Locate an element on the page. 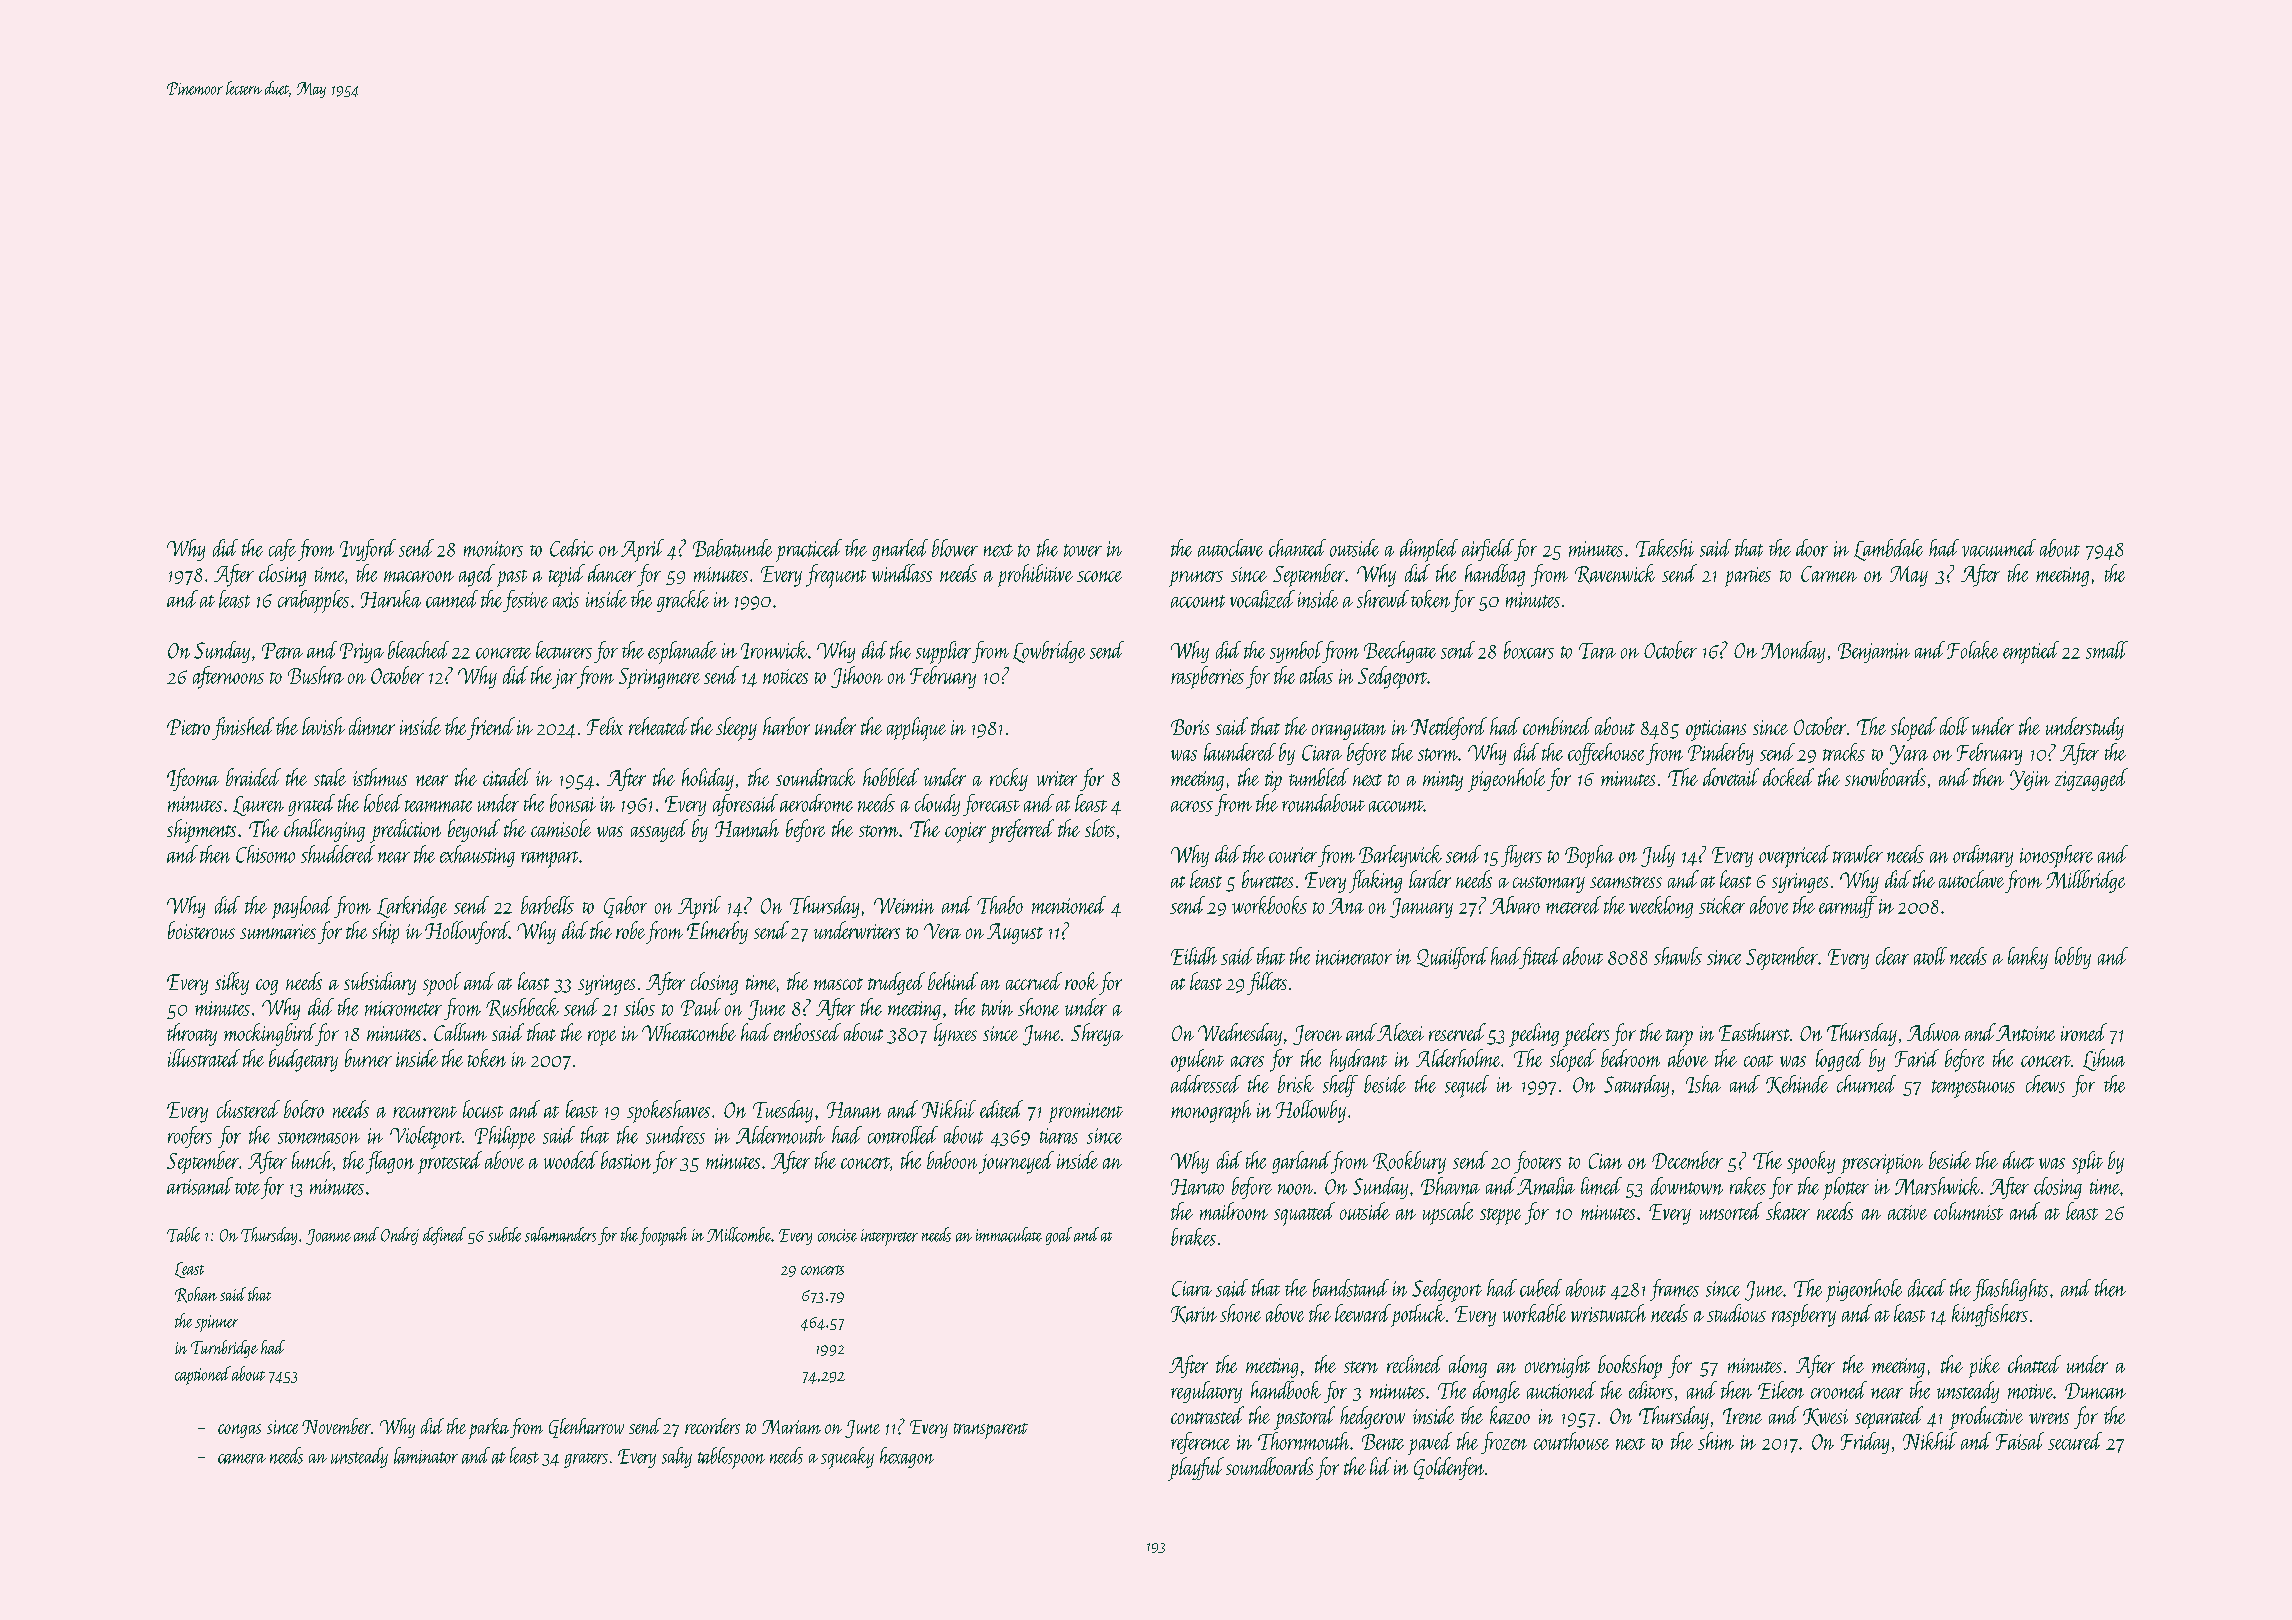  Haruto is located at coordinates (1197, 1187).
